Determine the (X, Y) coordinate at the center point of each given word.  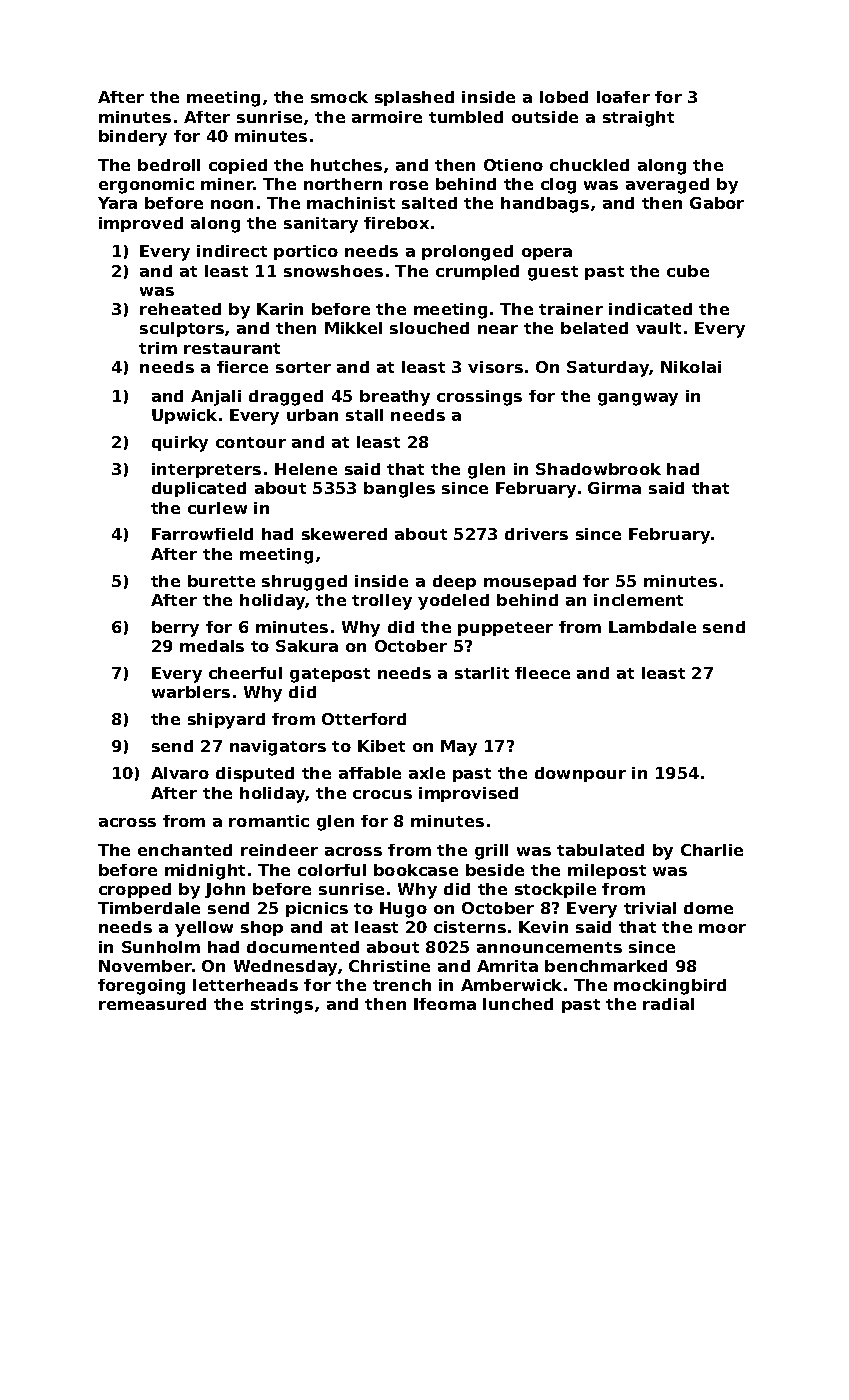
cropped (135, 890)
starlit (482, 673)
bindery (133, 138)
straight (638, 119)
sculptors (182, 329)
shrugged (304, 583)
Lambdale (652, 627)
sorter (303, 367)
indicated (650, 309)
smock (339, 97)
